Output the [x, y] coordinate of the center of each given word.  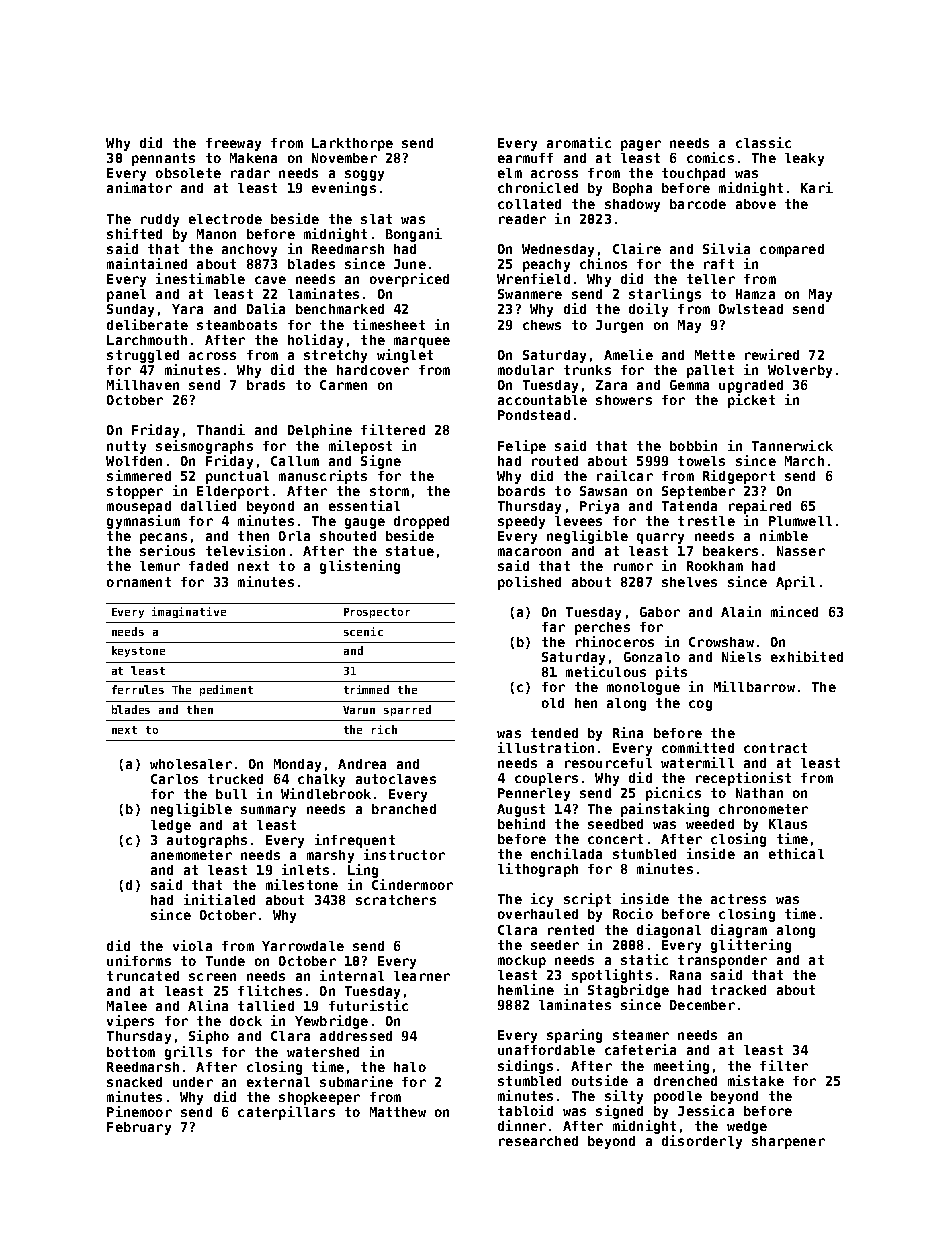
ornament [139, 582]
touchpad [693, 174]
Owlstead [751, 309]
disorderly [702, 1142]
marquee [422, 342]
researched [538, 1141]
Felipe [522, 447]
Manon [216, 234]
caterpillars [286, 1113]
